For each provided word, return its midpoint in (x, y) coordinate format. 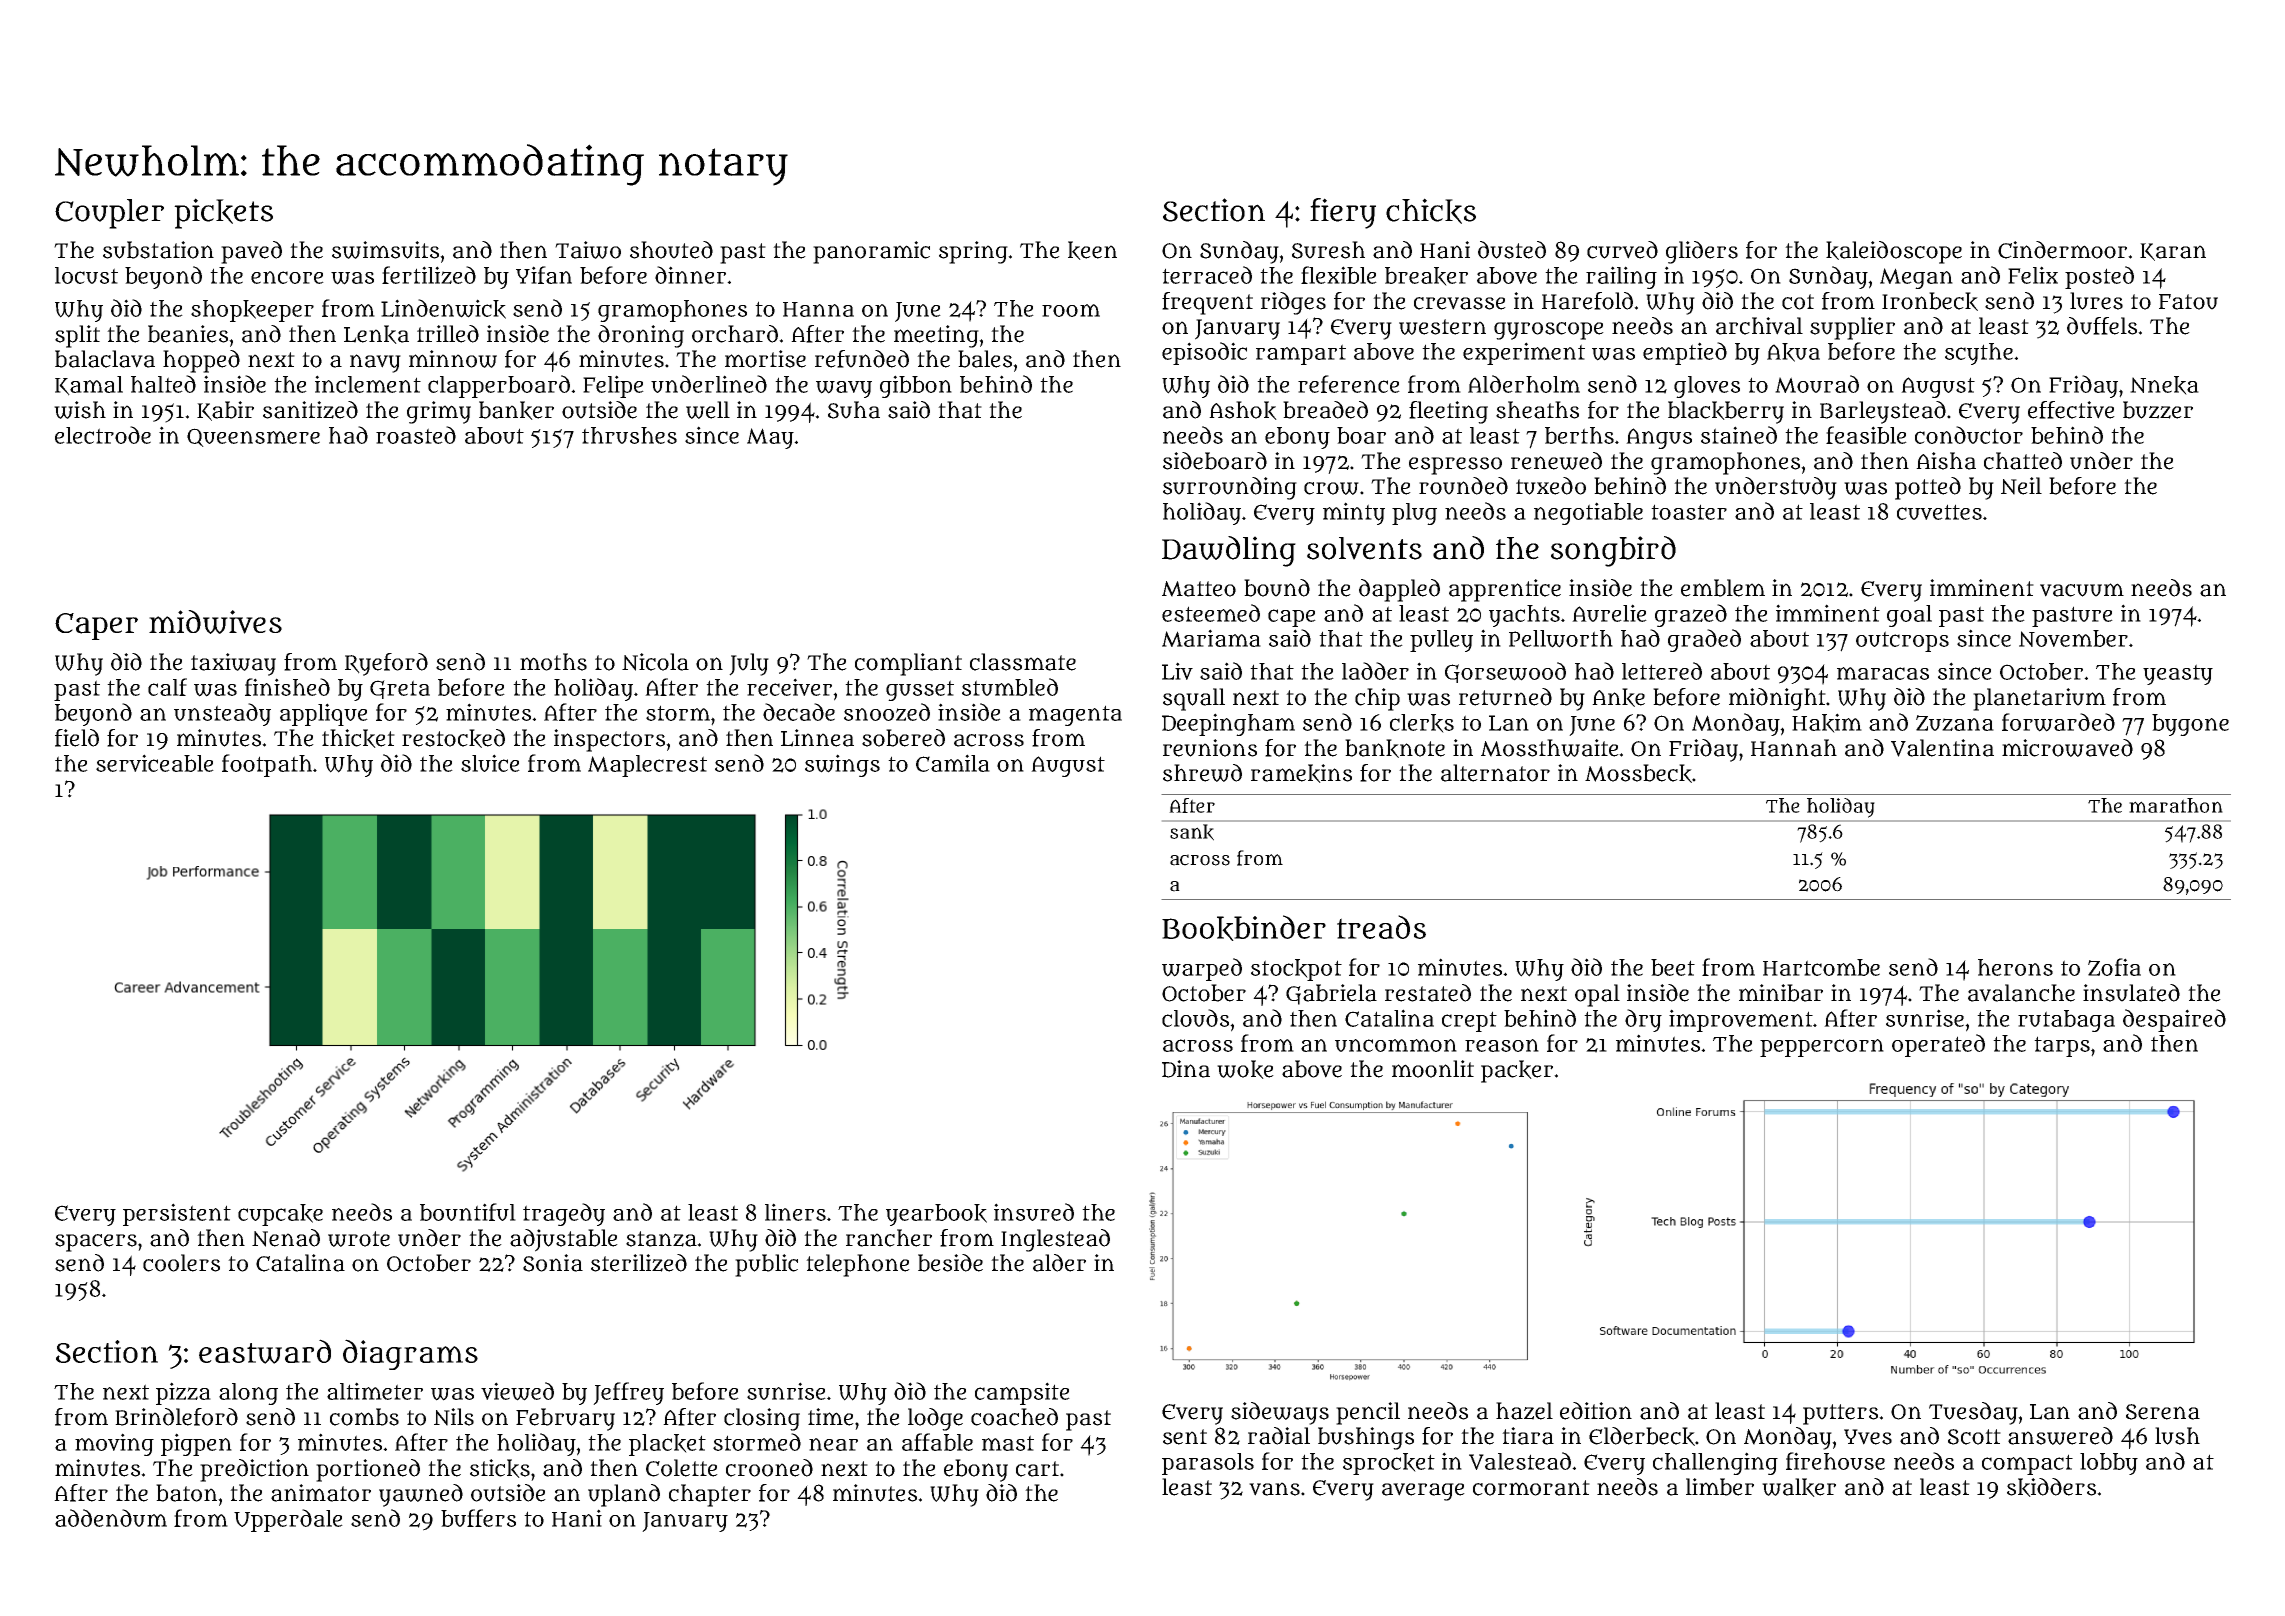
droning (641, 336)
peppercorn (1822, 1048)
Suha (854, 410)
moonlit (1433, 1069)
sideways (1280, 1413)
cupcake (280, 1215)
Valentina (1942, 748)
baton (186, 1493)
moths (553, 662)
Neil (2021, 486)
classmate (1023, 662)
